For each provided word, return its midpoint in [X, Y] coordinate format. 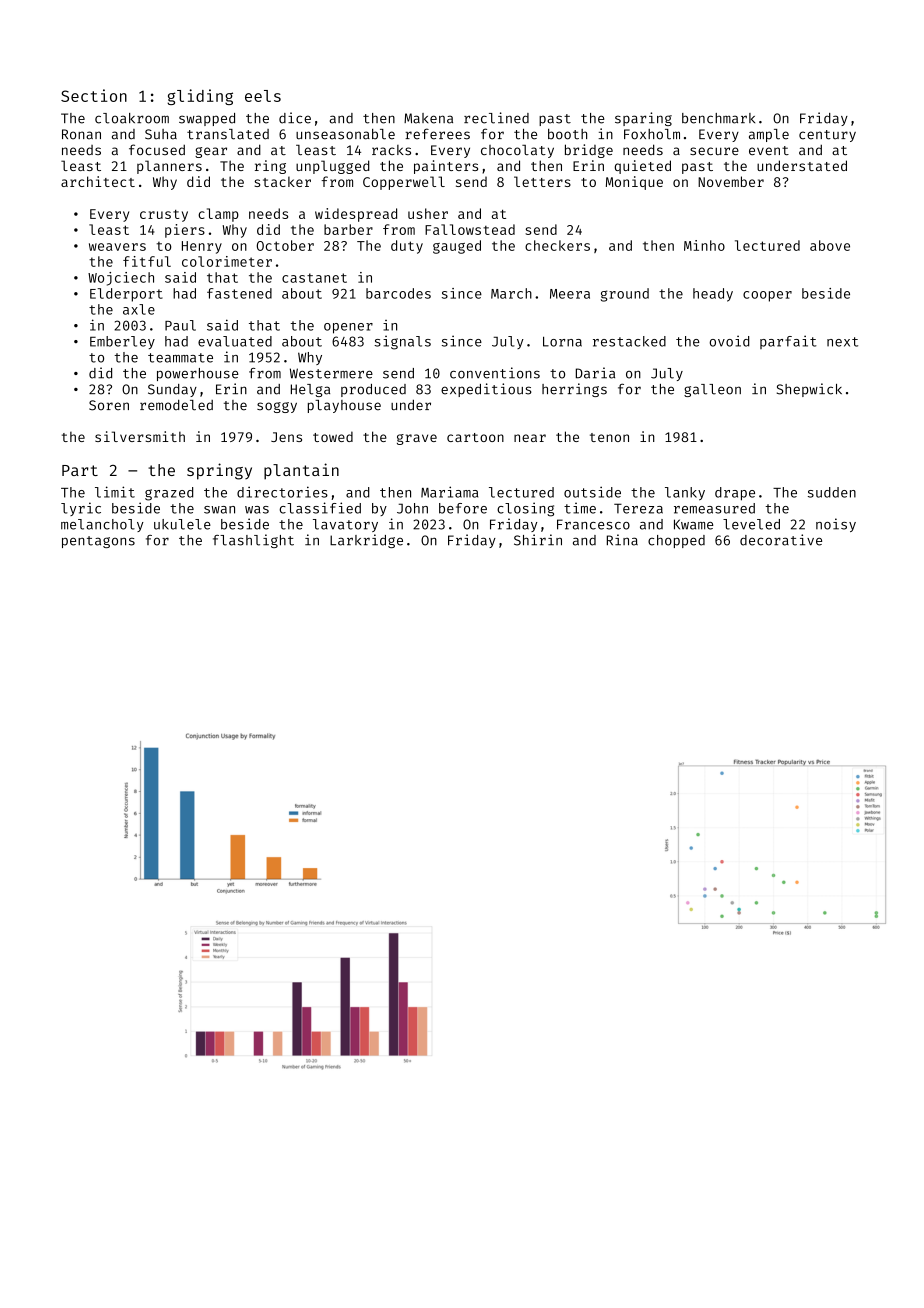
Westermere [331, 373]
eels [263, 96]
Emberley [122, 342]
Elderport [126, 295]
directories [282, 492]
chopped [676, 541]
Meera [570, 294]
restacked [629, 341]
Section [94, 95]
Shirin [538, 540]
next [842, 342]
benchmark [718, 118]
